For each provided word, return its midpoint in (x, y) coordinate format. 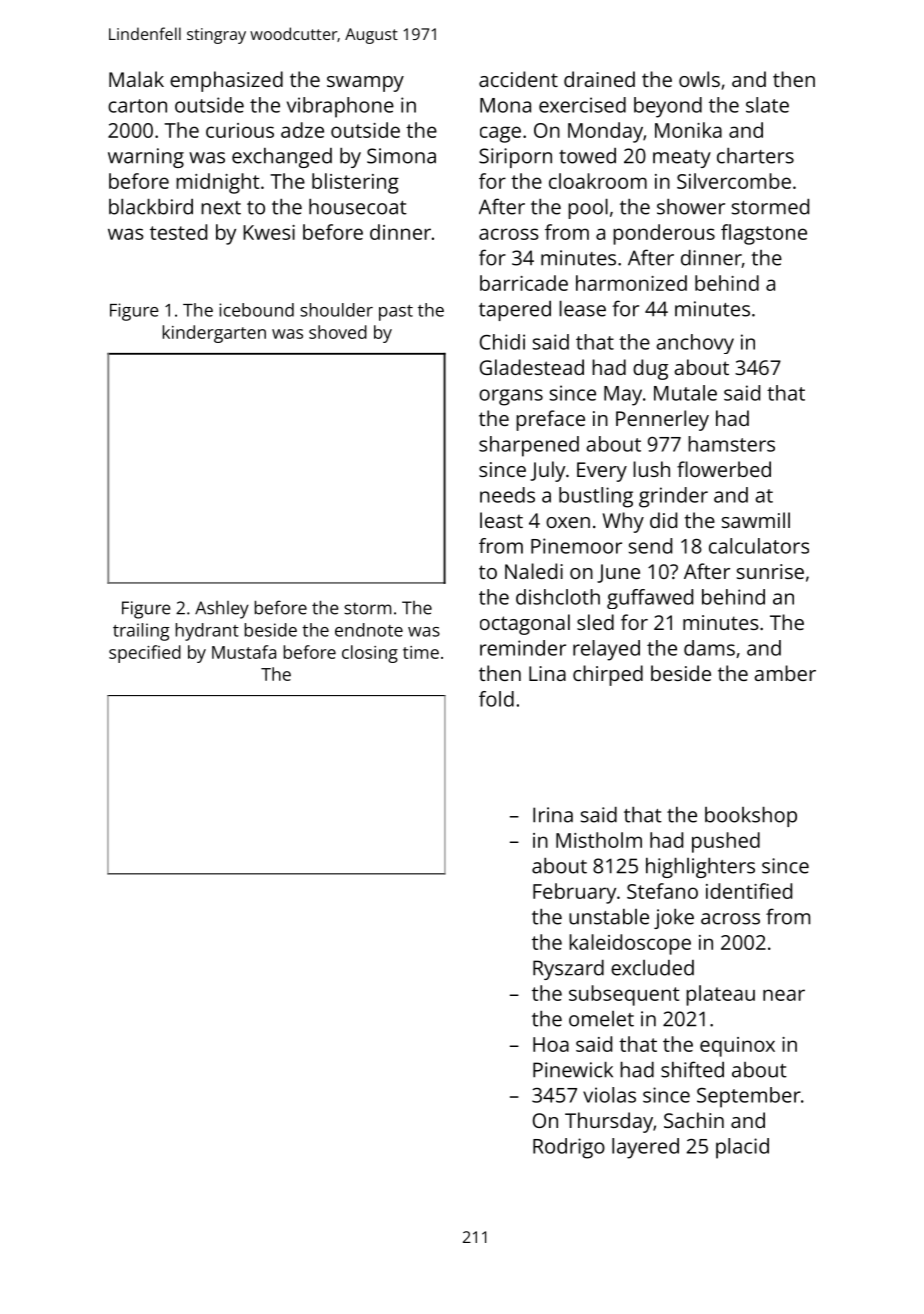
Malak (136, 79)
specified (145, 654)
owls (699, 79)
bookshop (751, 817)
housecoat (358, 207)
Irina (553, 815)
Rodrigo (569, 1148)
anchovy (695, 344)
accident (518, 79)
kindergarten (214, 334)
